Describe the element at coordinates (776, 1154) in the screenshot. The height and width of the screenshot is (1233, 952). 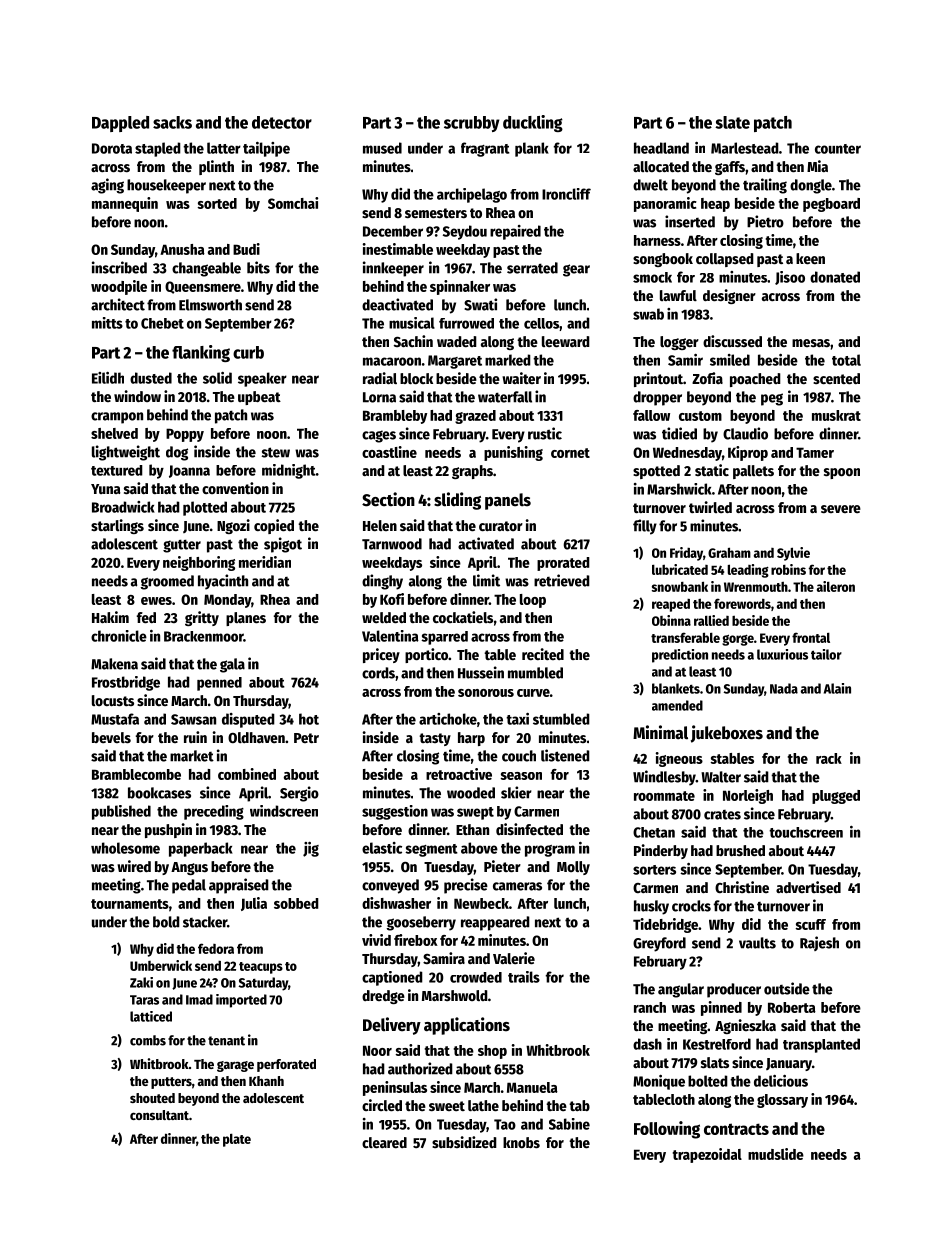
I see `mudslide` at that location.
